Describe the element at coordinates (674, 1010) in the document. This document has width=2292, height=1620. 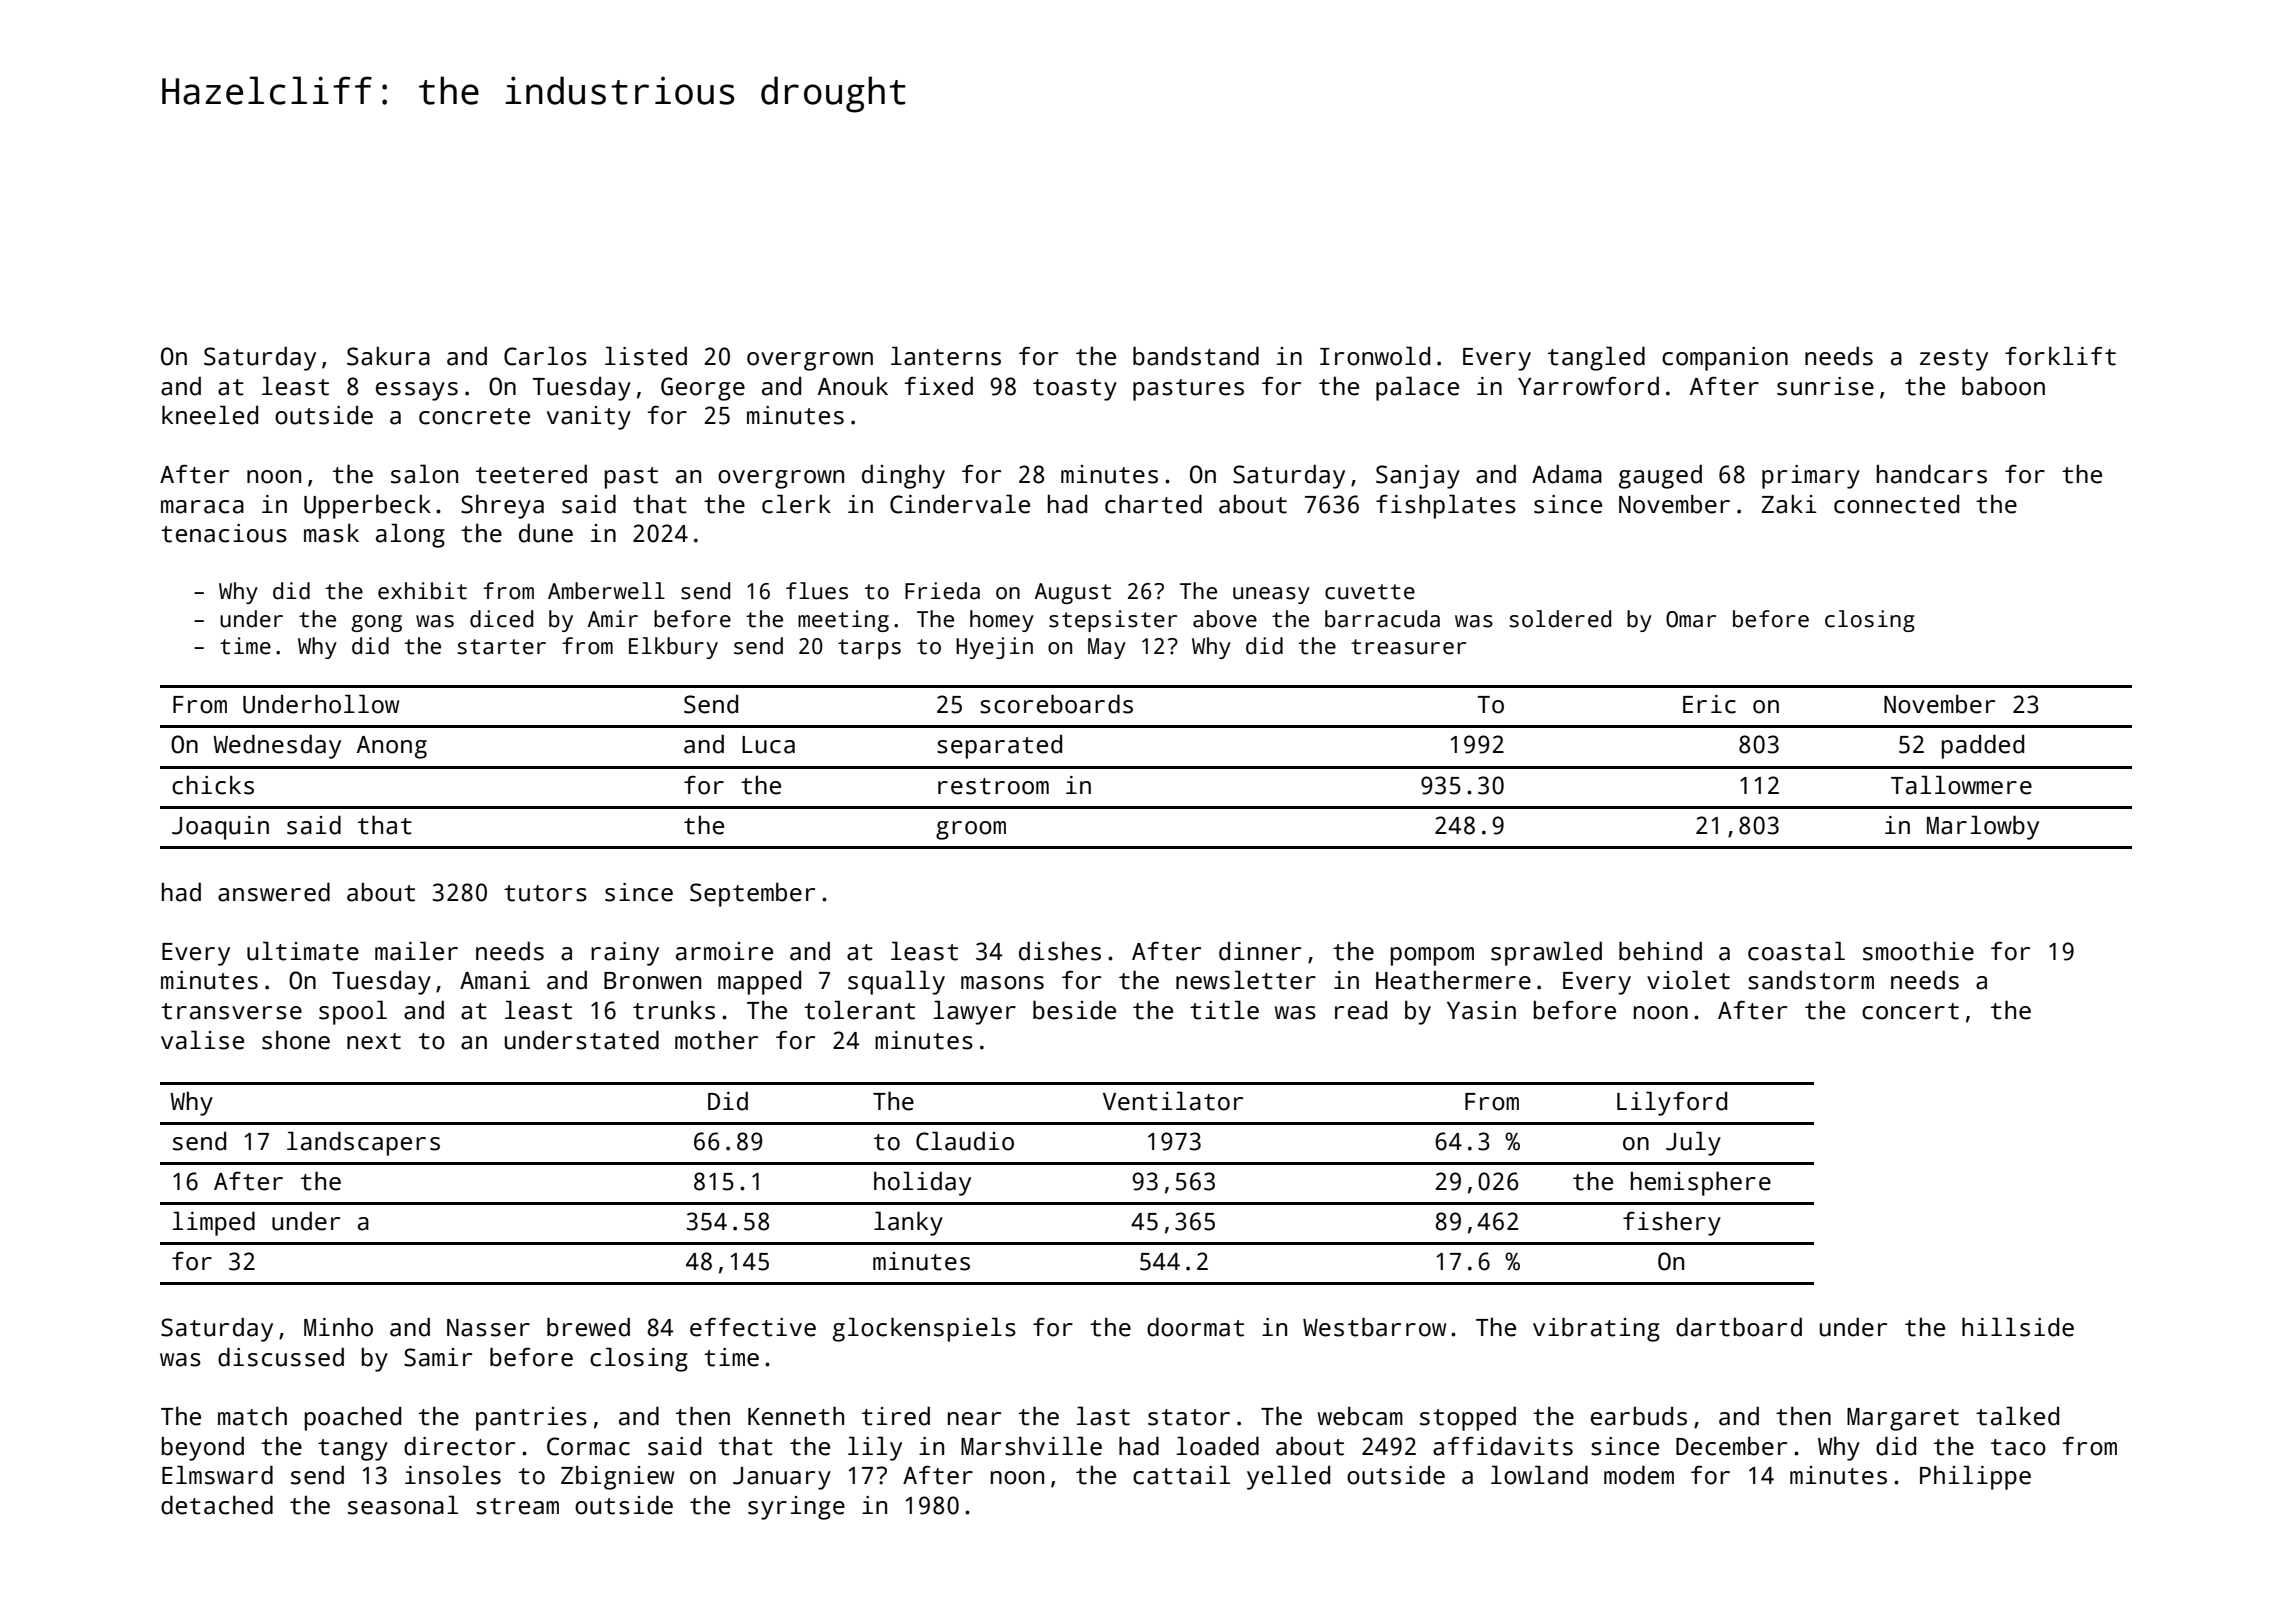
I see `trunks` at that location.
